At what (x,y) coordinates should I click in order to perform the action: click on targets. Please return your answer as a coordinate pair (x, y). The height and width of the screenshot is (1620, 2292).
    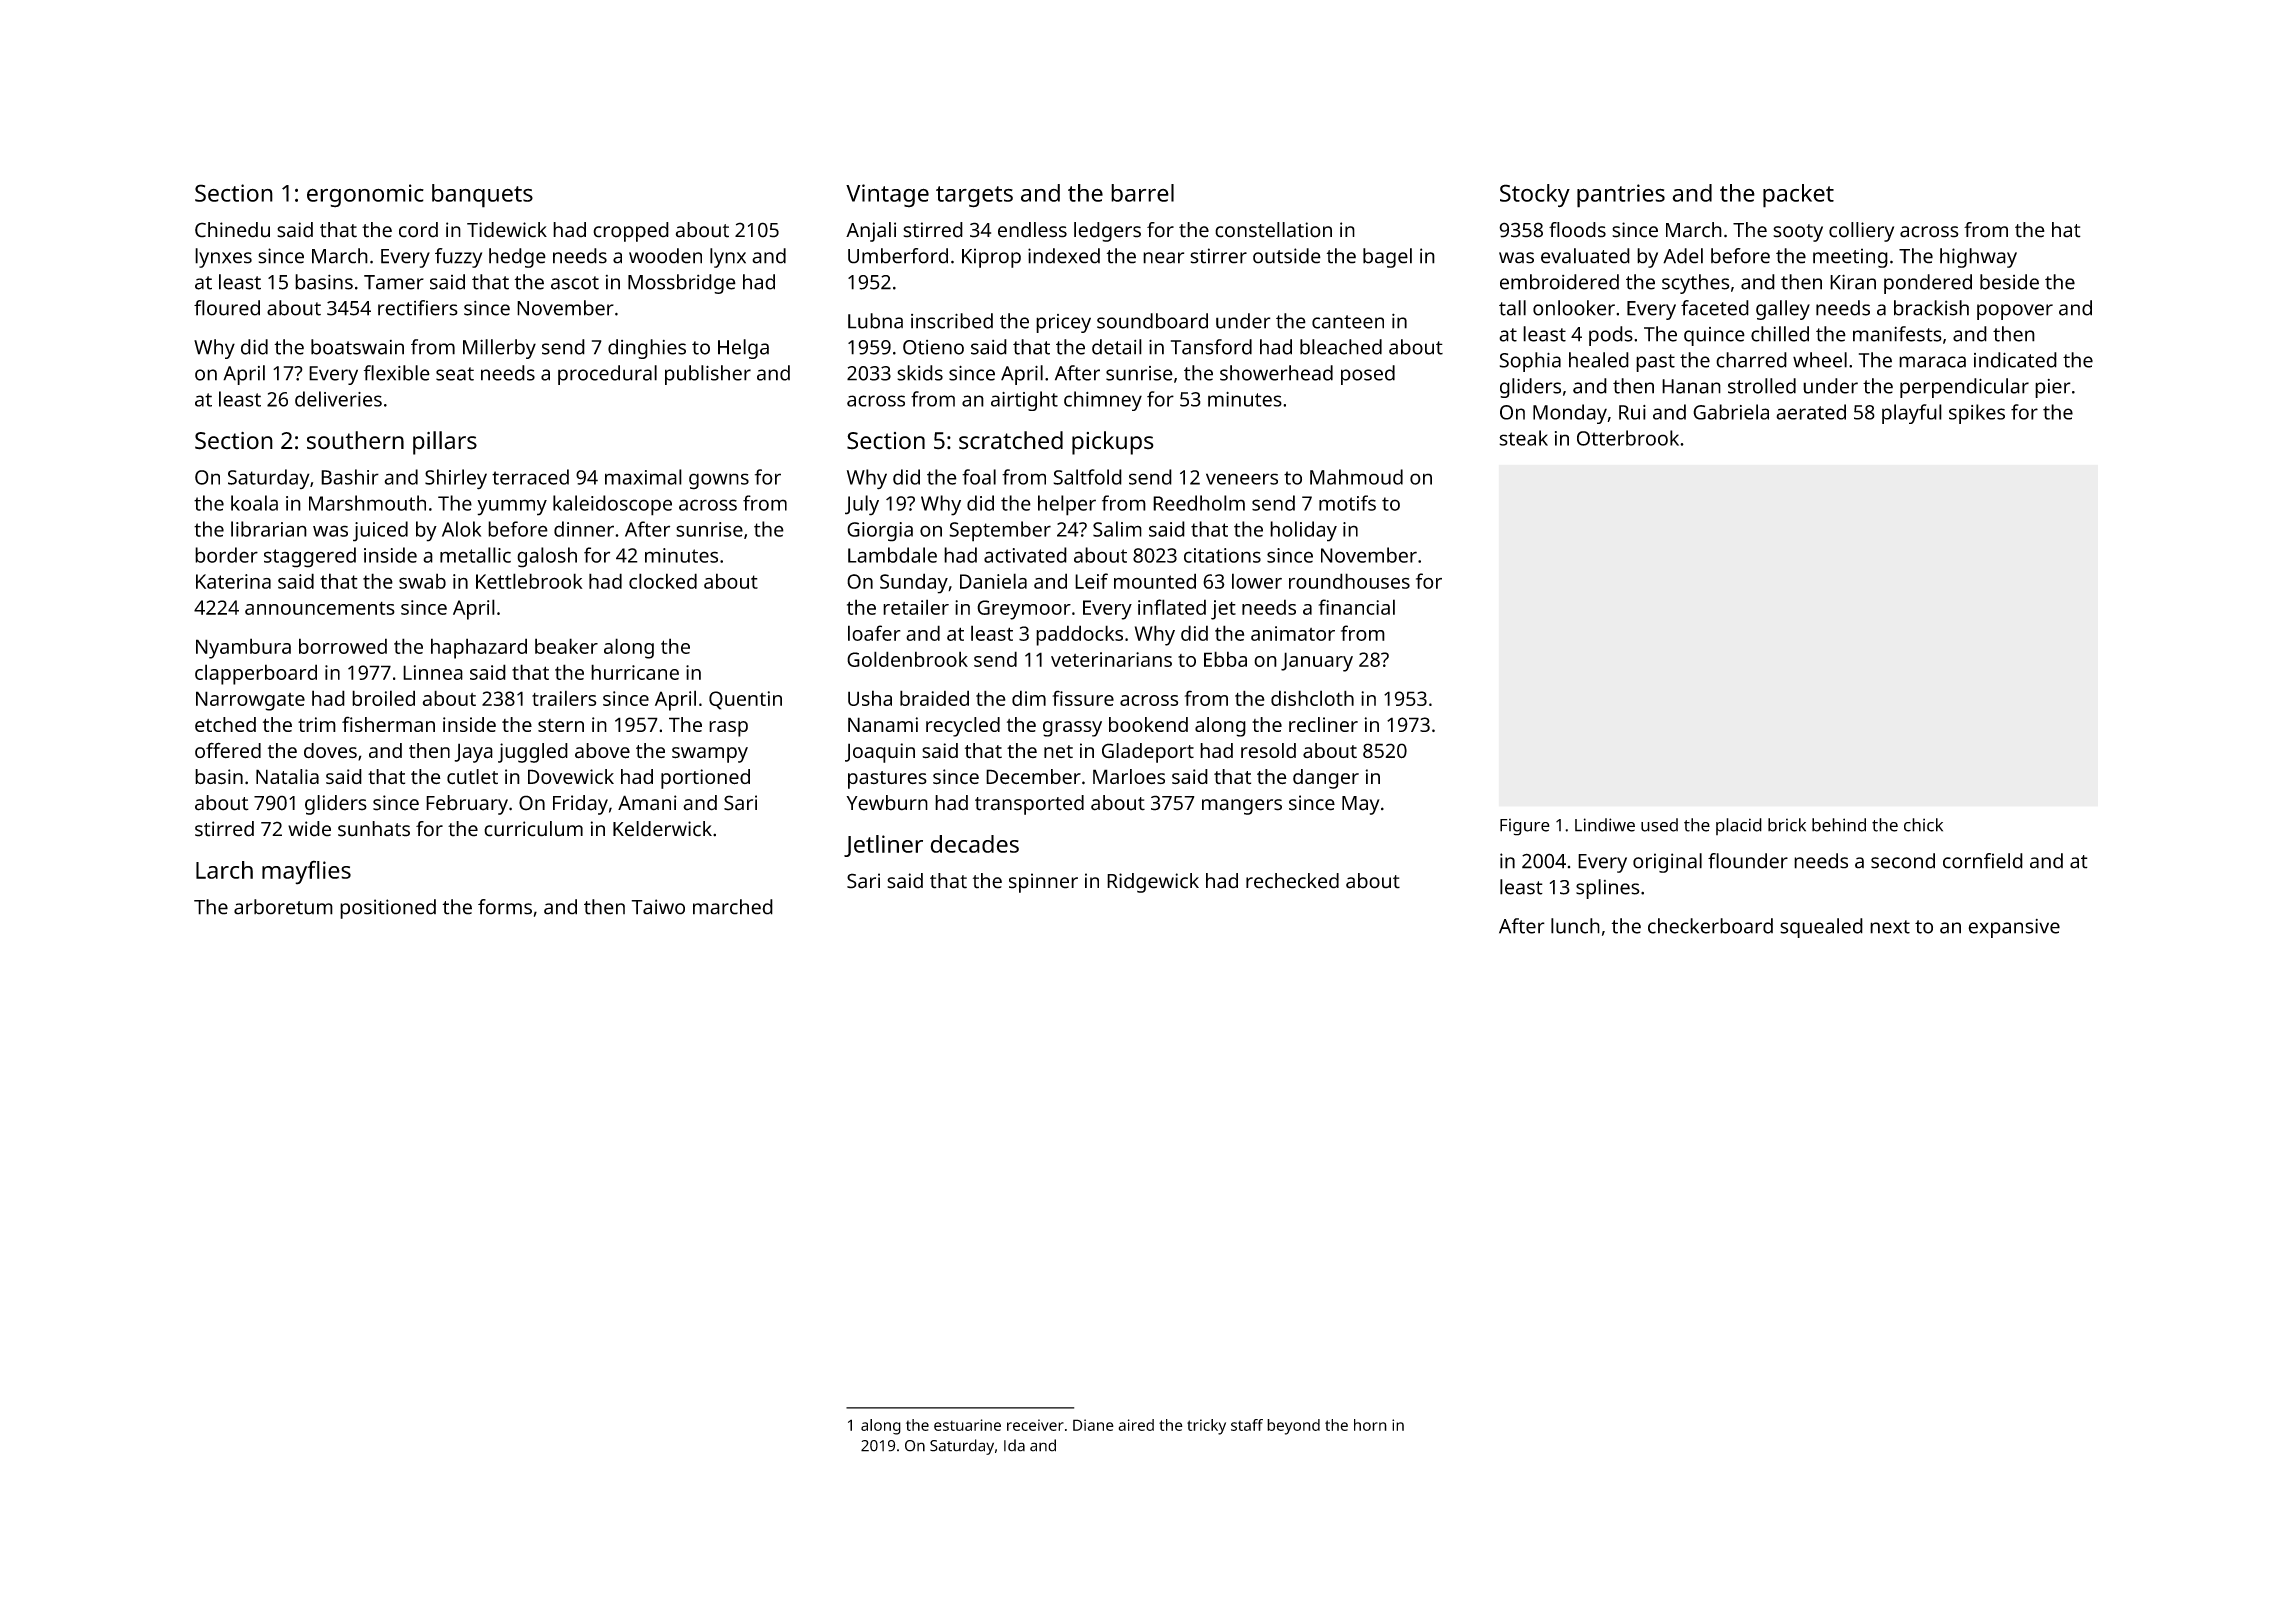
    Looking at the image, I should click on (974, 197).
